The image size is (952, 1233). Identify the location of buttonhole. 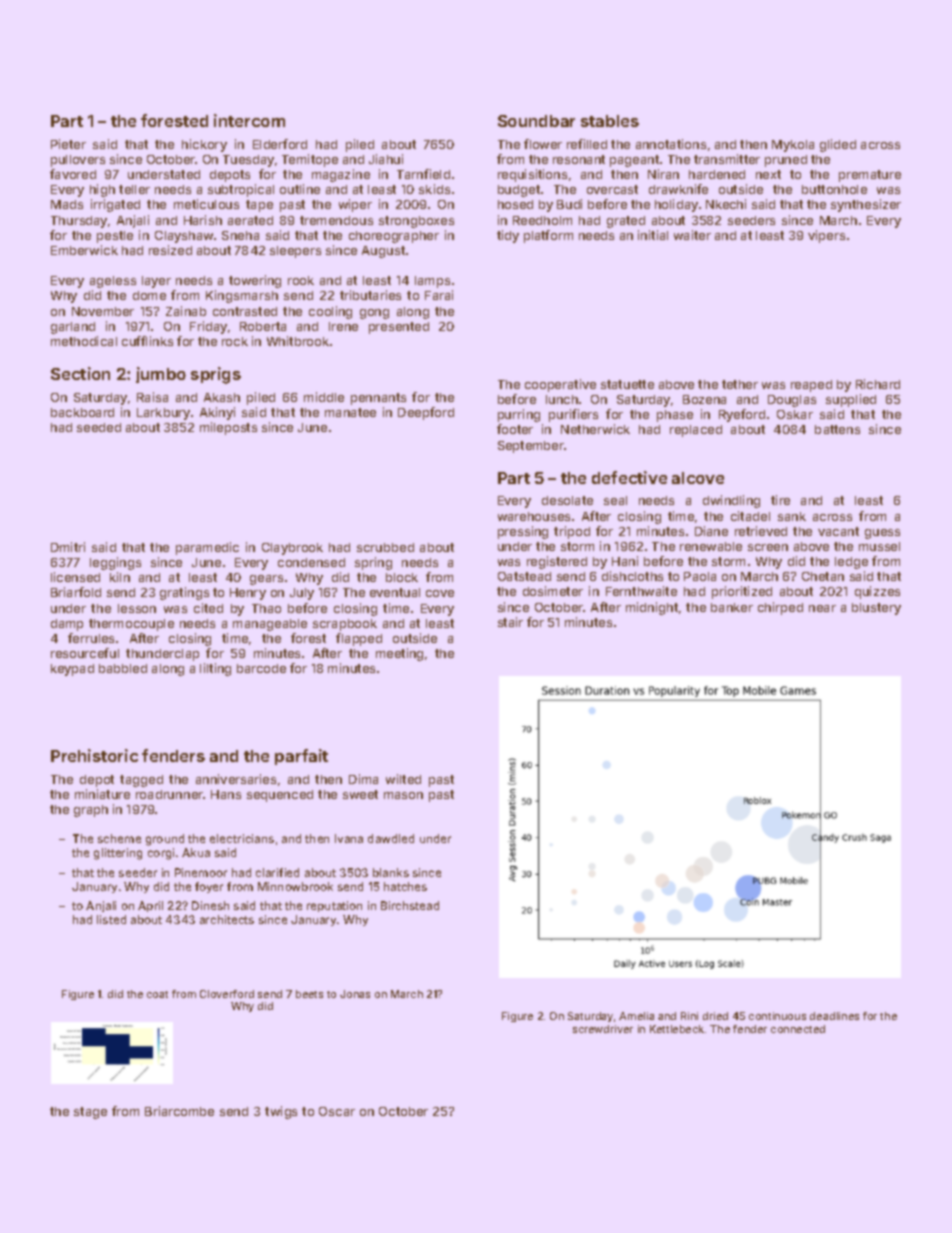
(834, 189).
